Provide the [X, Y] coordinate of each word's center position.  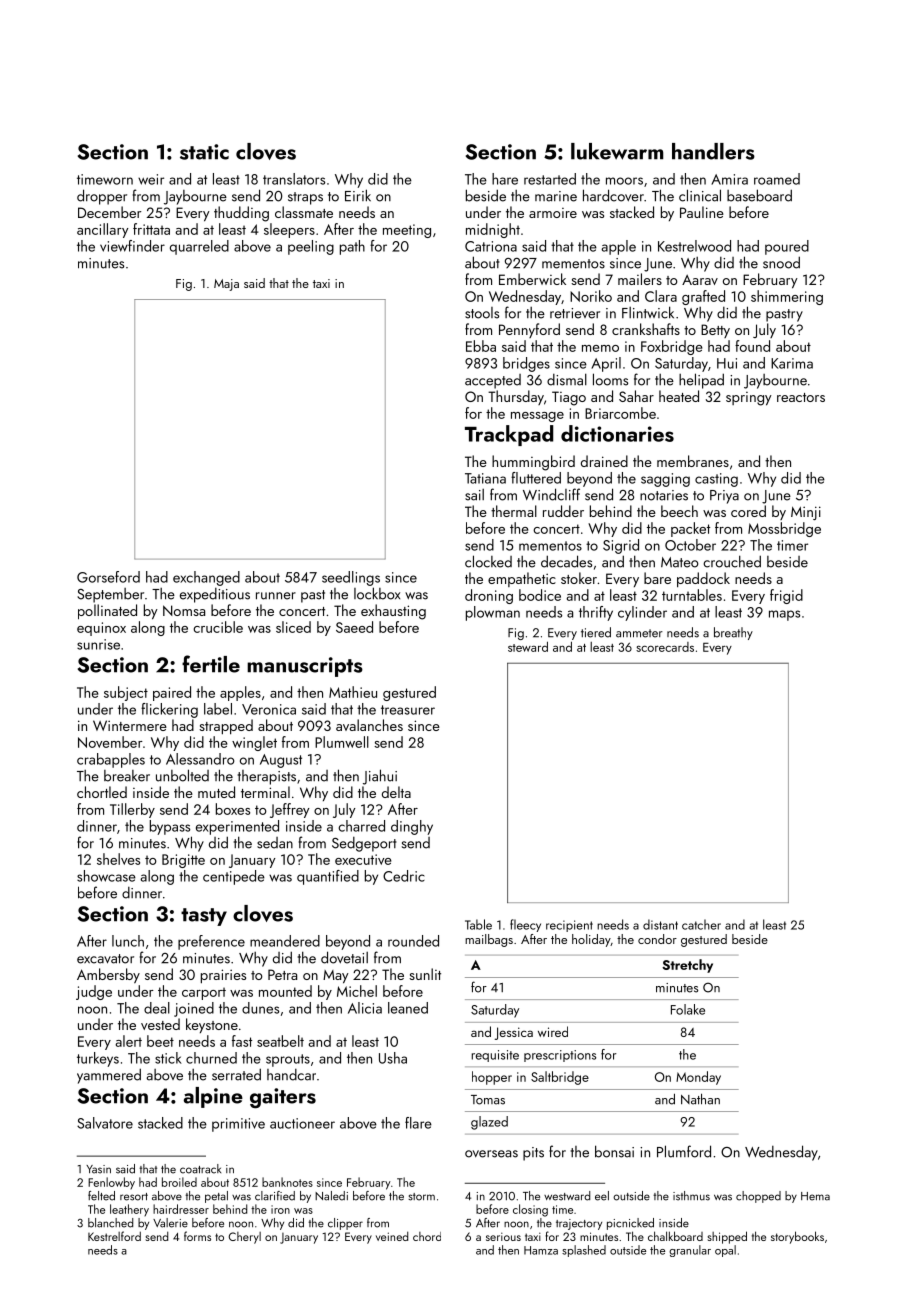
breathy [733, 633]
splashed [584, 1251]
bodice [540, 595]
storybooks [797, 1237]
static [204, 152]
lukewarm [617, 151]
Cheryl [245, 1238]
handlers [713, 151]
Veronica [269, 709]
